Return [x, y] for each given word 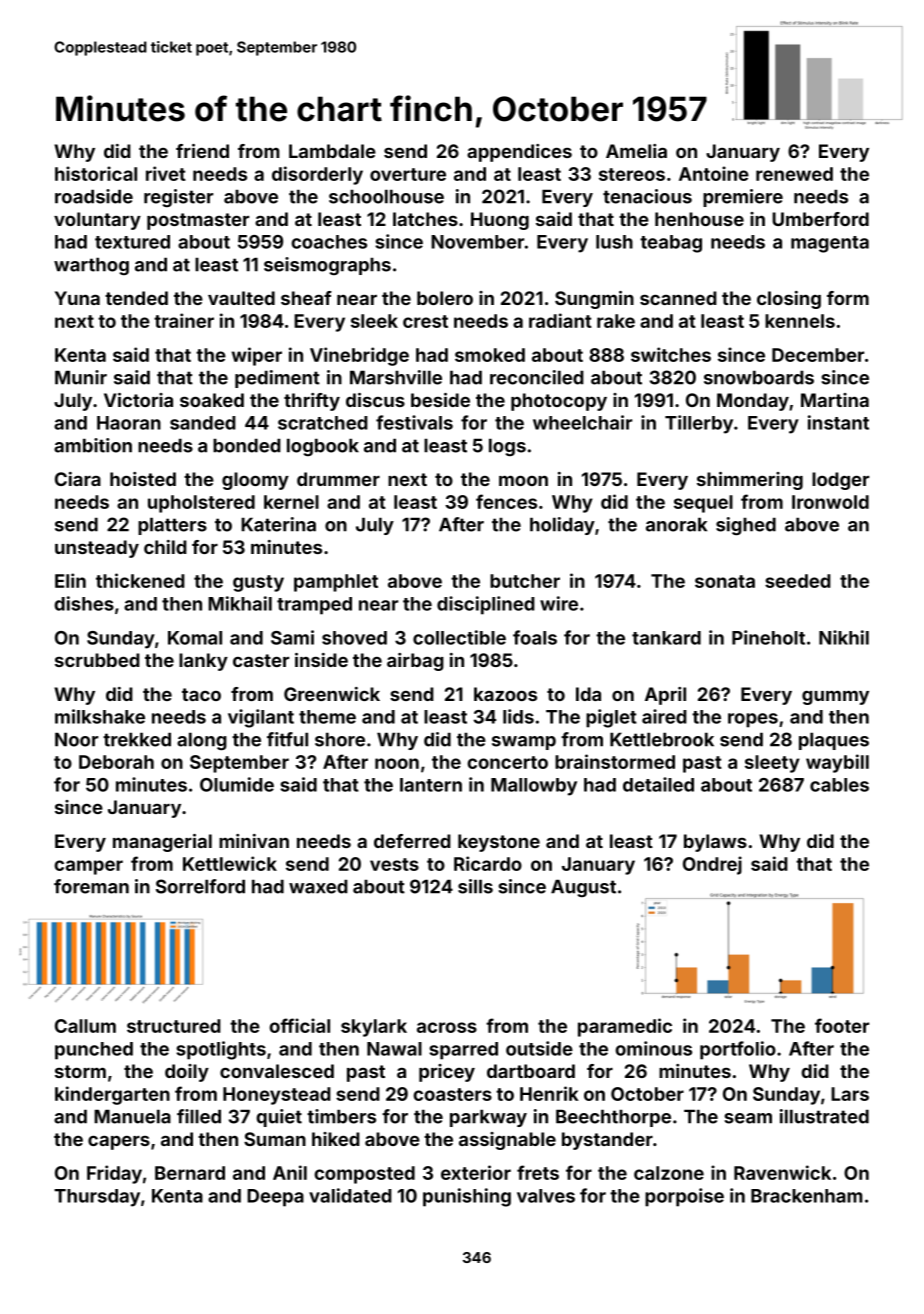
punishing [467, 1197]
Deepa [275, 1198]
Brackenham [806, 1196]
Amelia [636, 151]
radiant [560, 320]
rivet [166, 173]
